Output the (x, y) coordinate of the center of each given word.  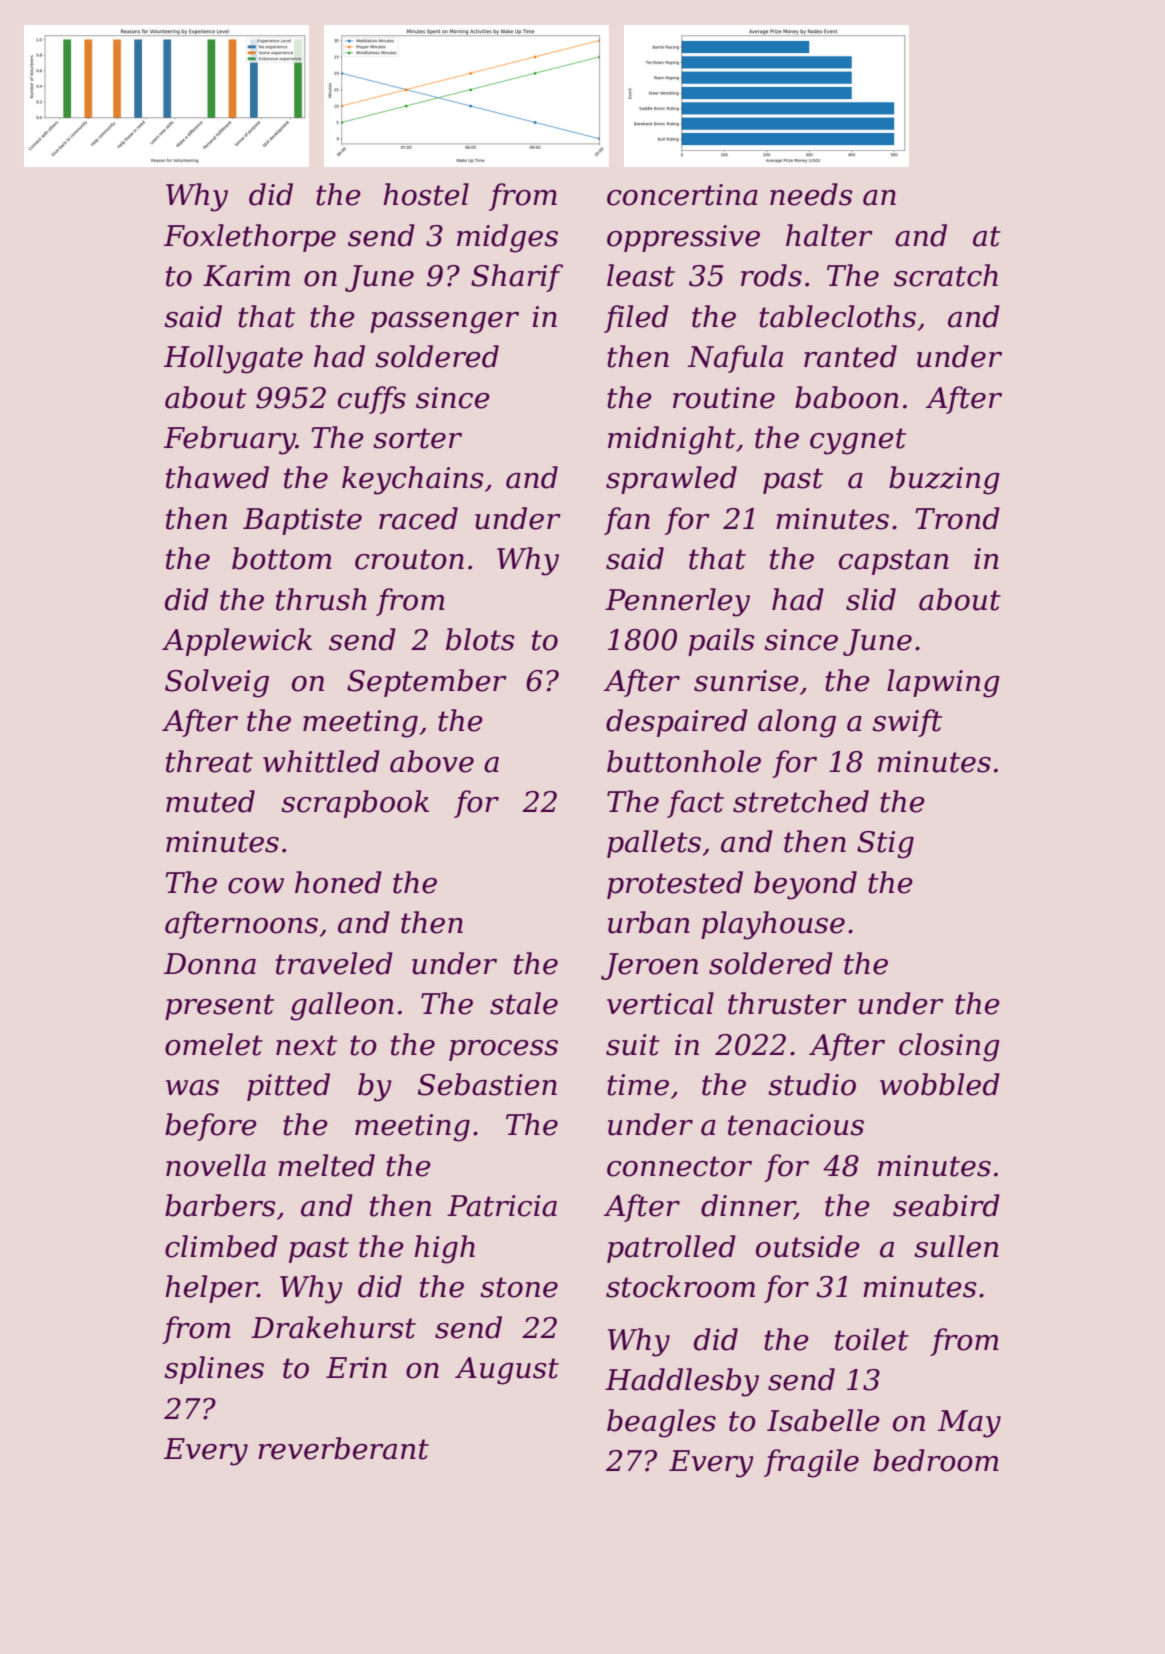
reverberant (343, 1448)
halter (829, 235)
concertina (682, 195)
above (432, 761)
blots (480, 639)
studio (812, 1084)
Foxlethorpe (250, 238)
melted (326, 1165)
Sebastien (487, 1084)
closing (949, 1047)
